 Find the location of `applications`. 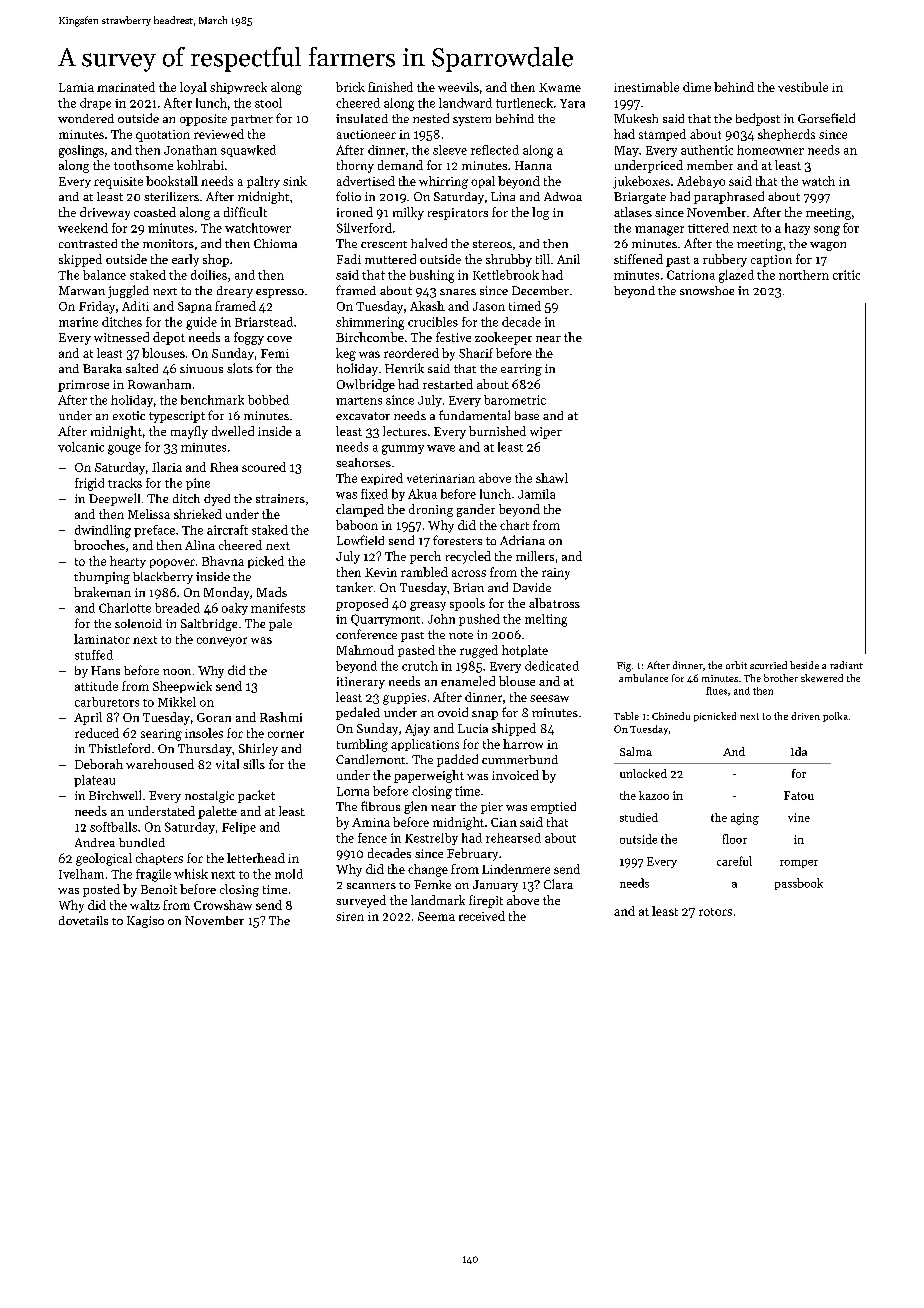

applications is located at coordinates (425, 745).
